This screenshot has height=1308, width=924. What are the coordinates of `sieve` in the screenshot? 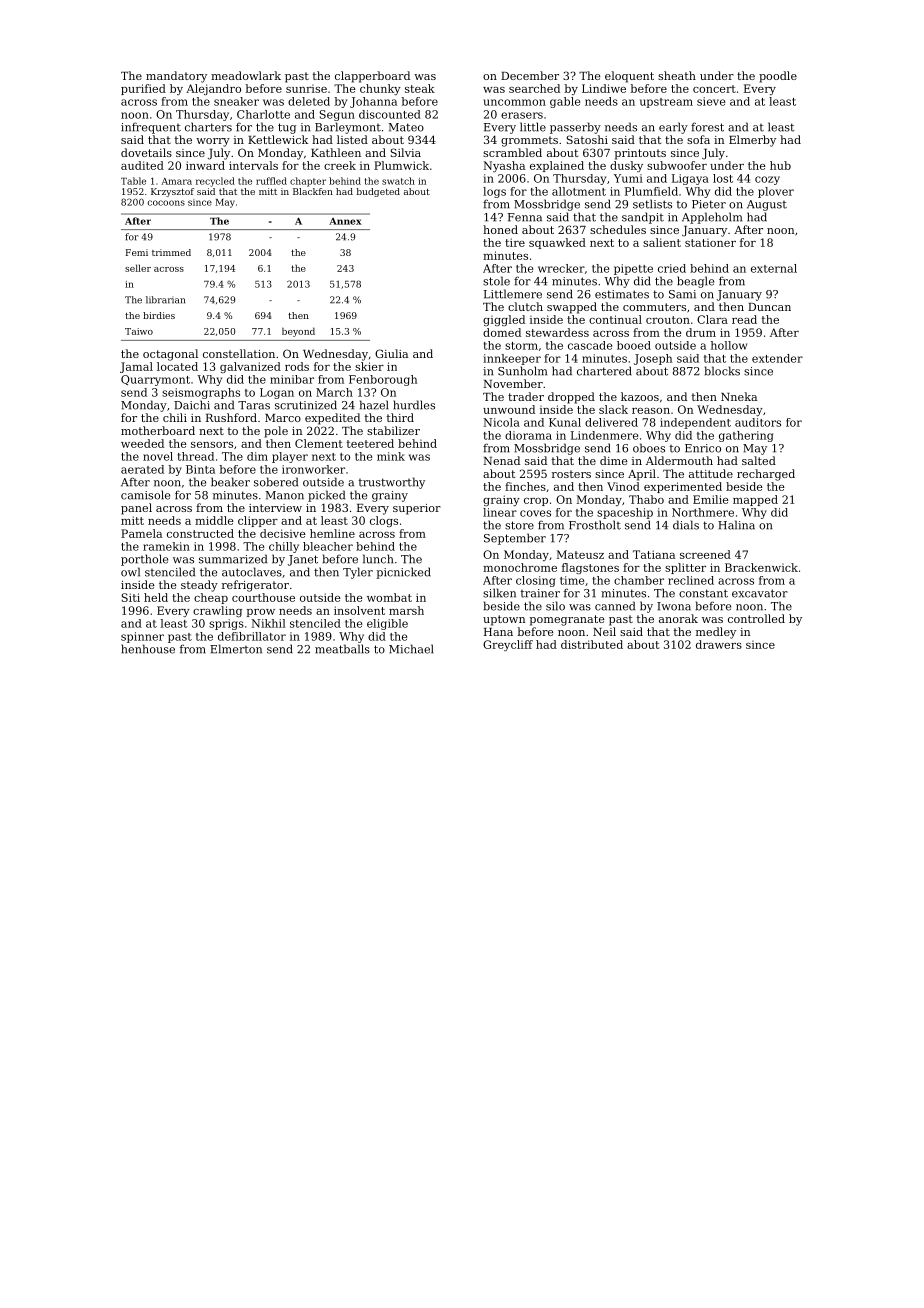 It's located at (711, 101).
